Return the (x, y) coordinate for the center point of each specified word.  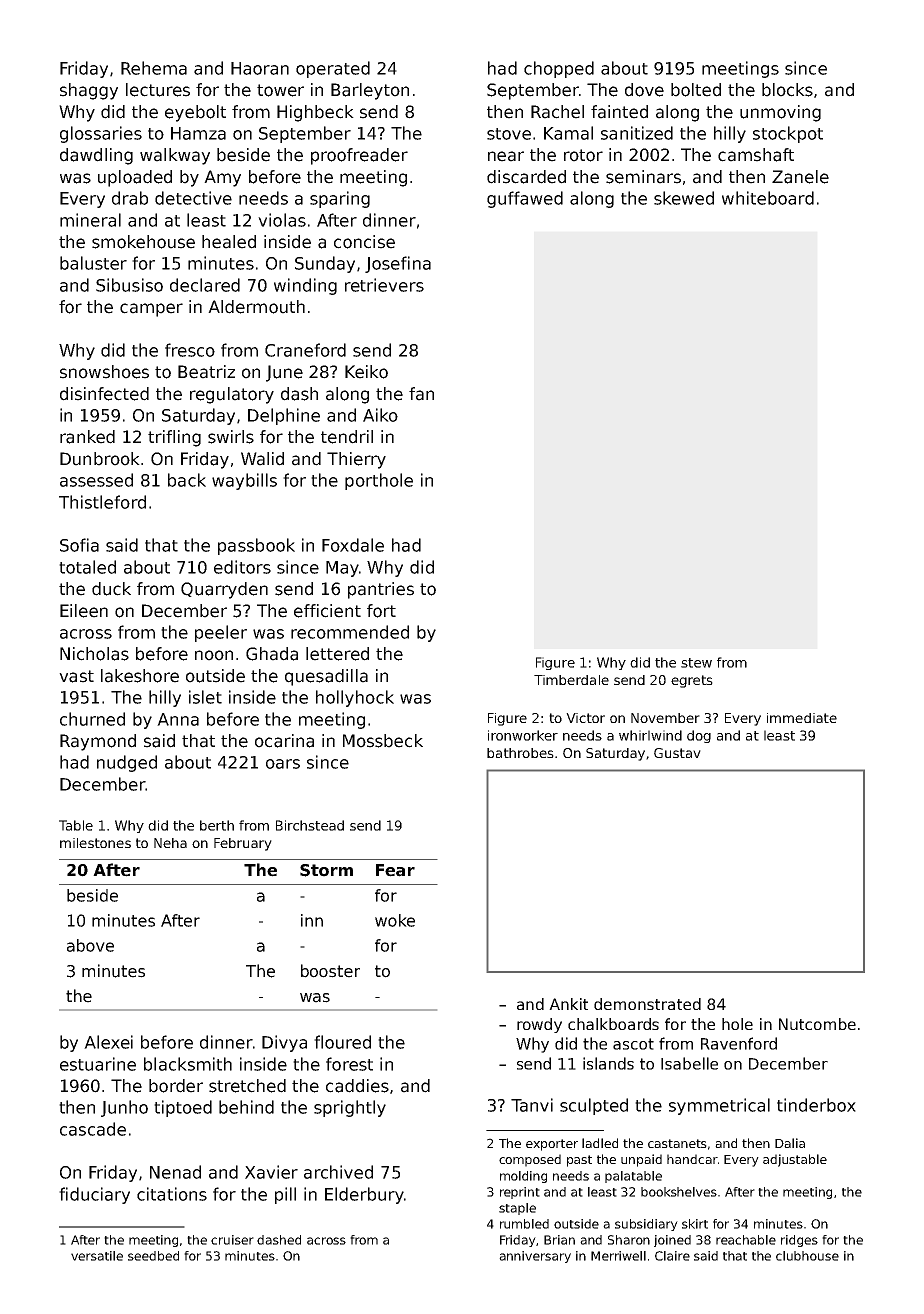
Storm (326, 870)
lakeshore (140, 676)
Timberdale (571, 680)
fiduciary (94, 1195)
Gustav (677, 753)
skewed (684, 198)
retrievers (384, 285)
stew (696, 663)
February (243, 844)
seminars (643, 177)
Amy (222, 178)
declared (205, 285)
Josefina (398, 264)
